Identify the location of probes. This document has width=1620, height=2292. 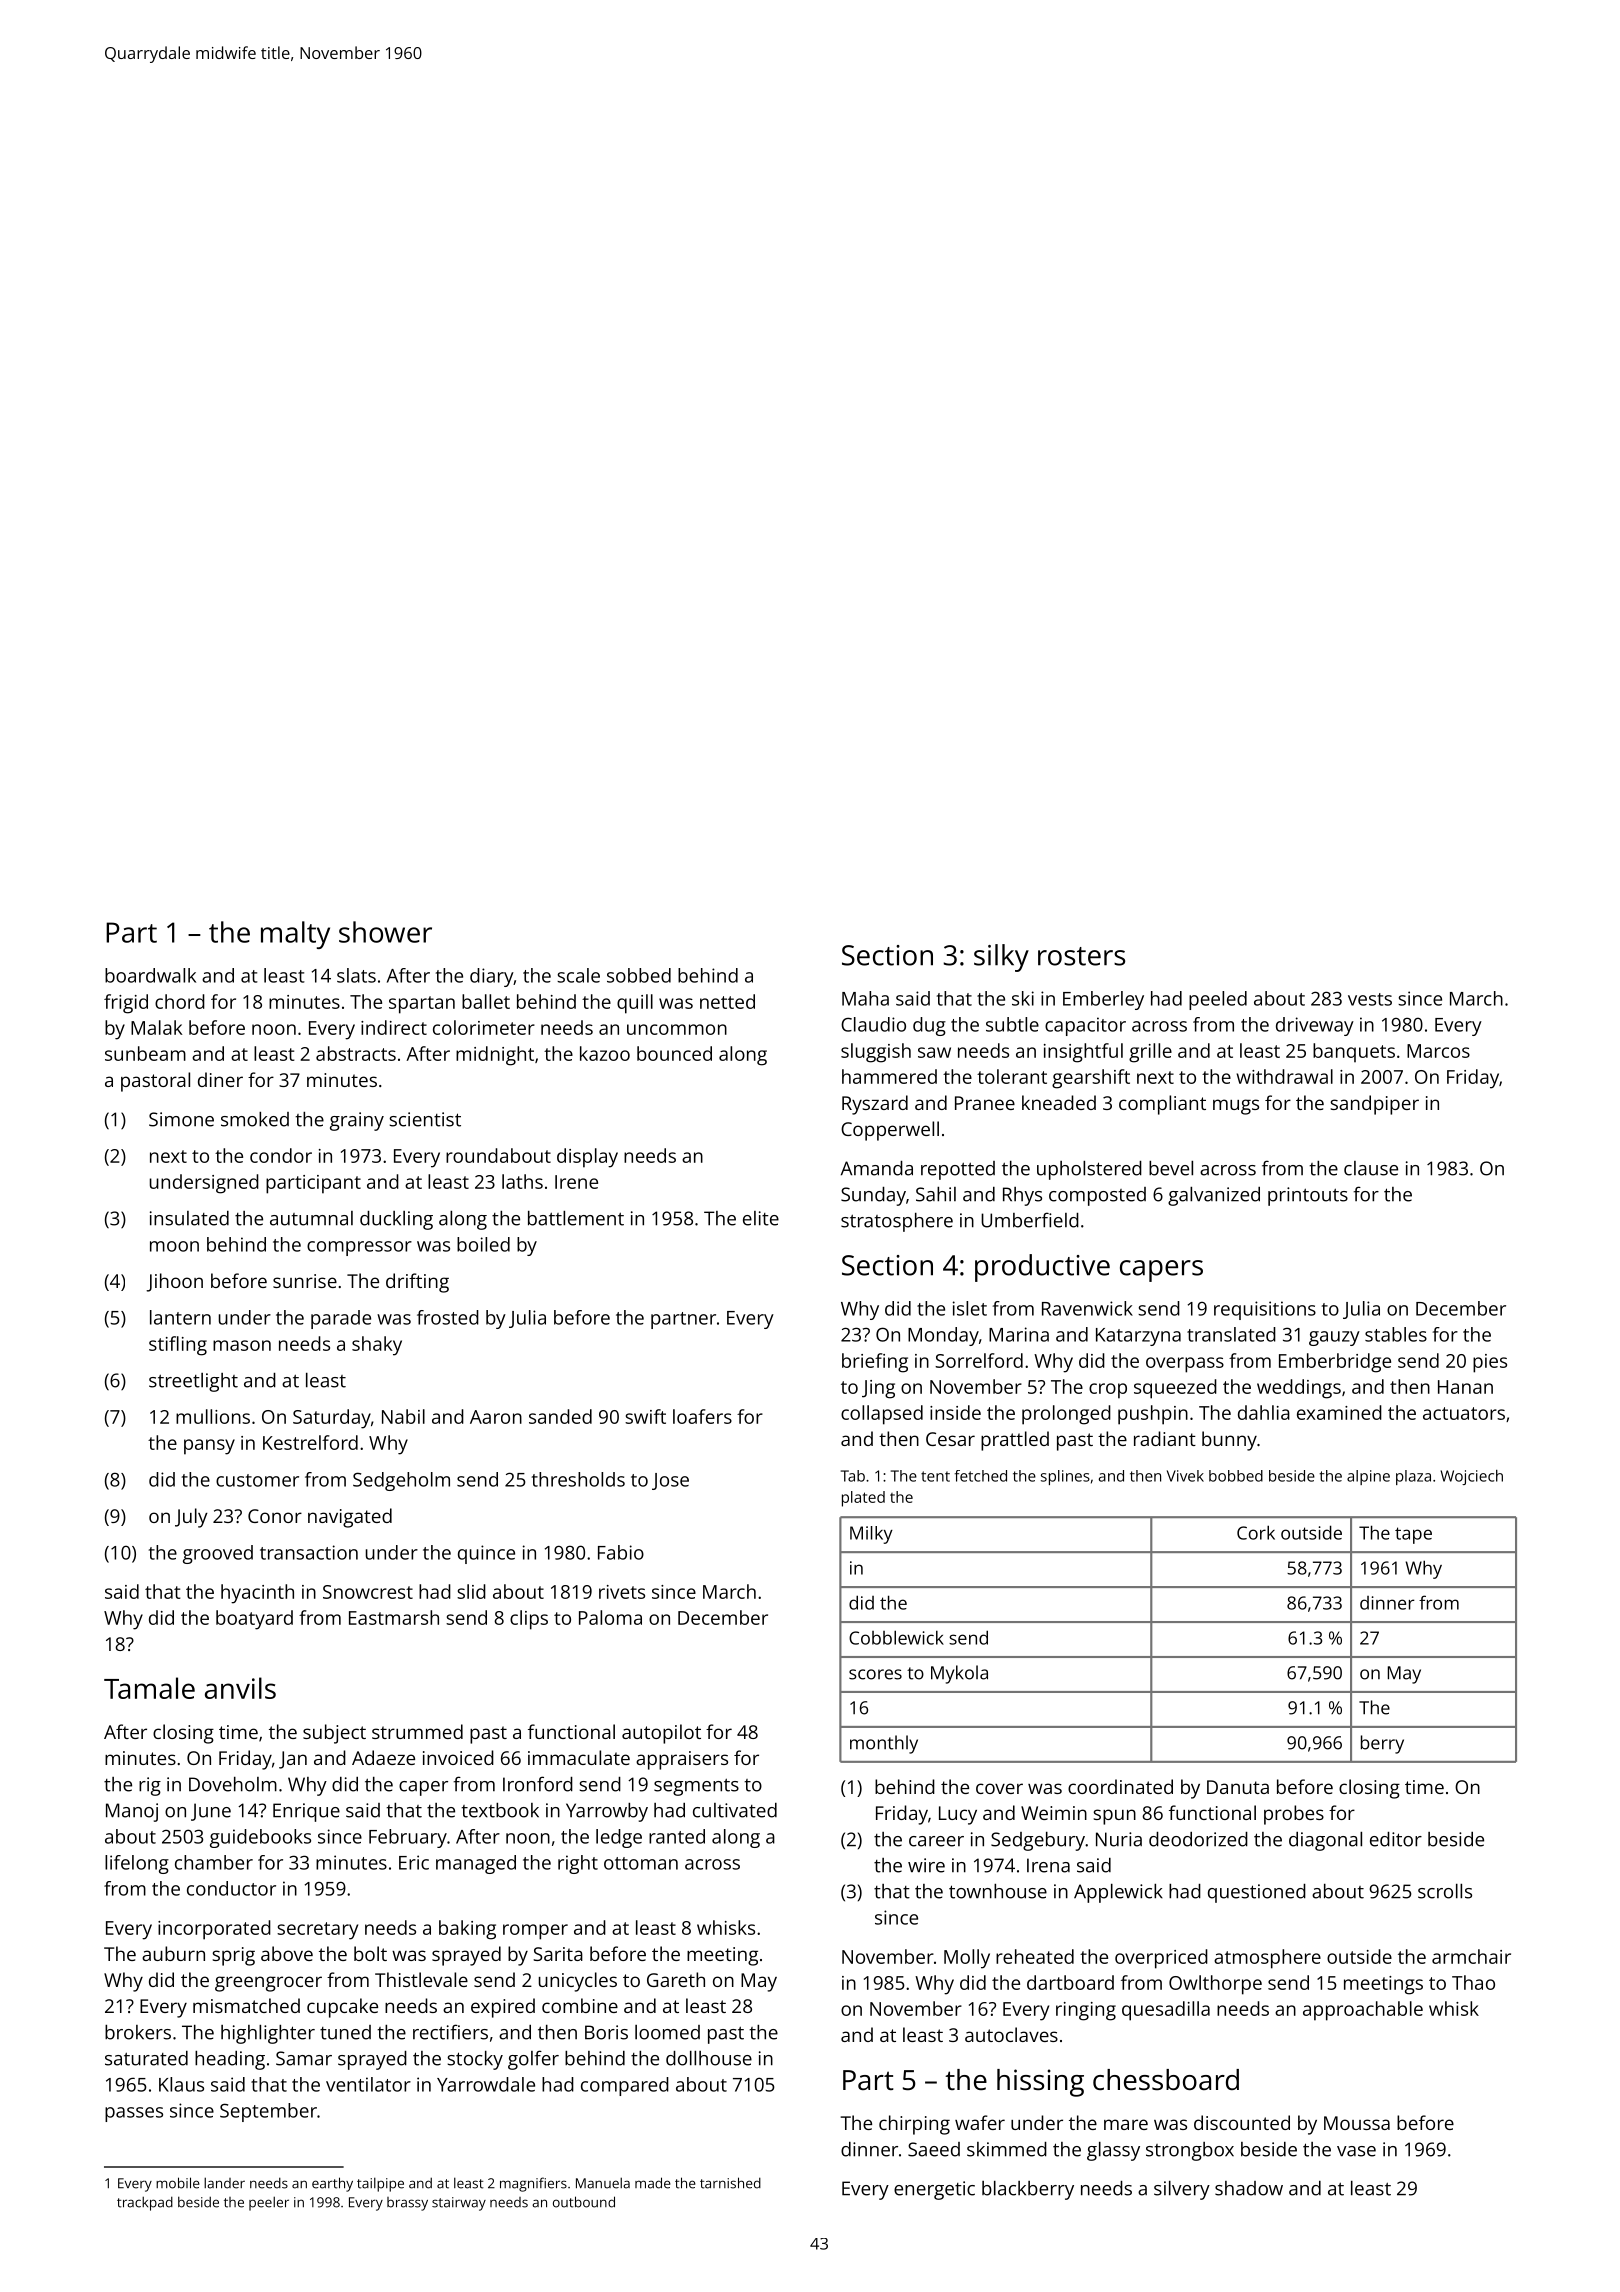
(1294, 1815).
